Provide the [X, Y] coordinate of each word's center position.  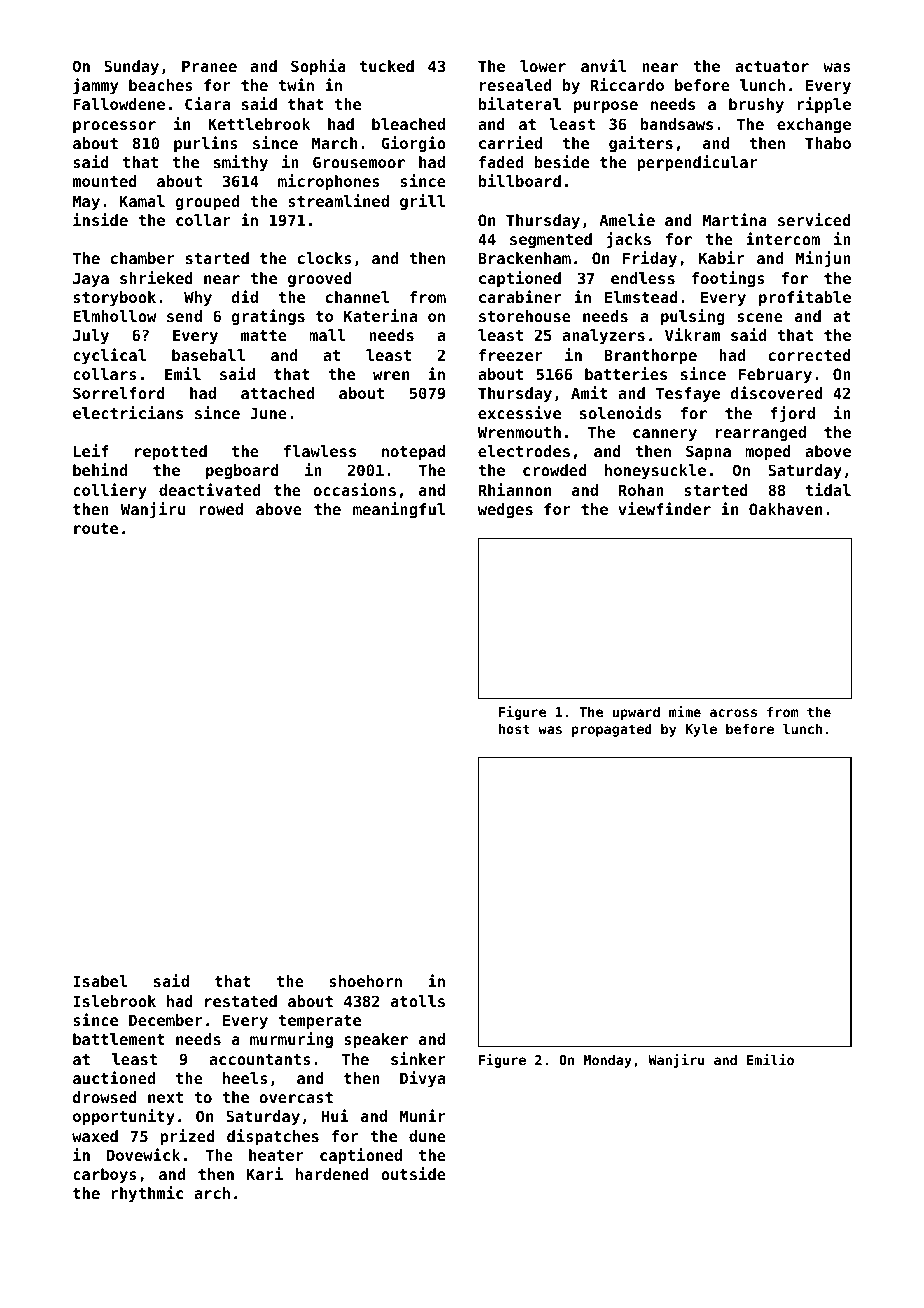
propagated [612, 730]
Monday [608, 1061]
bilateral [520, 103]
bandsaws [677, 124]
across [733, 713]
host [514, 728]
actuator [772, 66]
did [244, 296]
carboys [105, 1175]
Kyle [701, 730]
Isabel [100, 981]
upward [636, 713]
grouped [207, 202]
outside [413, 1173]
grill [422, 202]
